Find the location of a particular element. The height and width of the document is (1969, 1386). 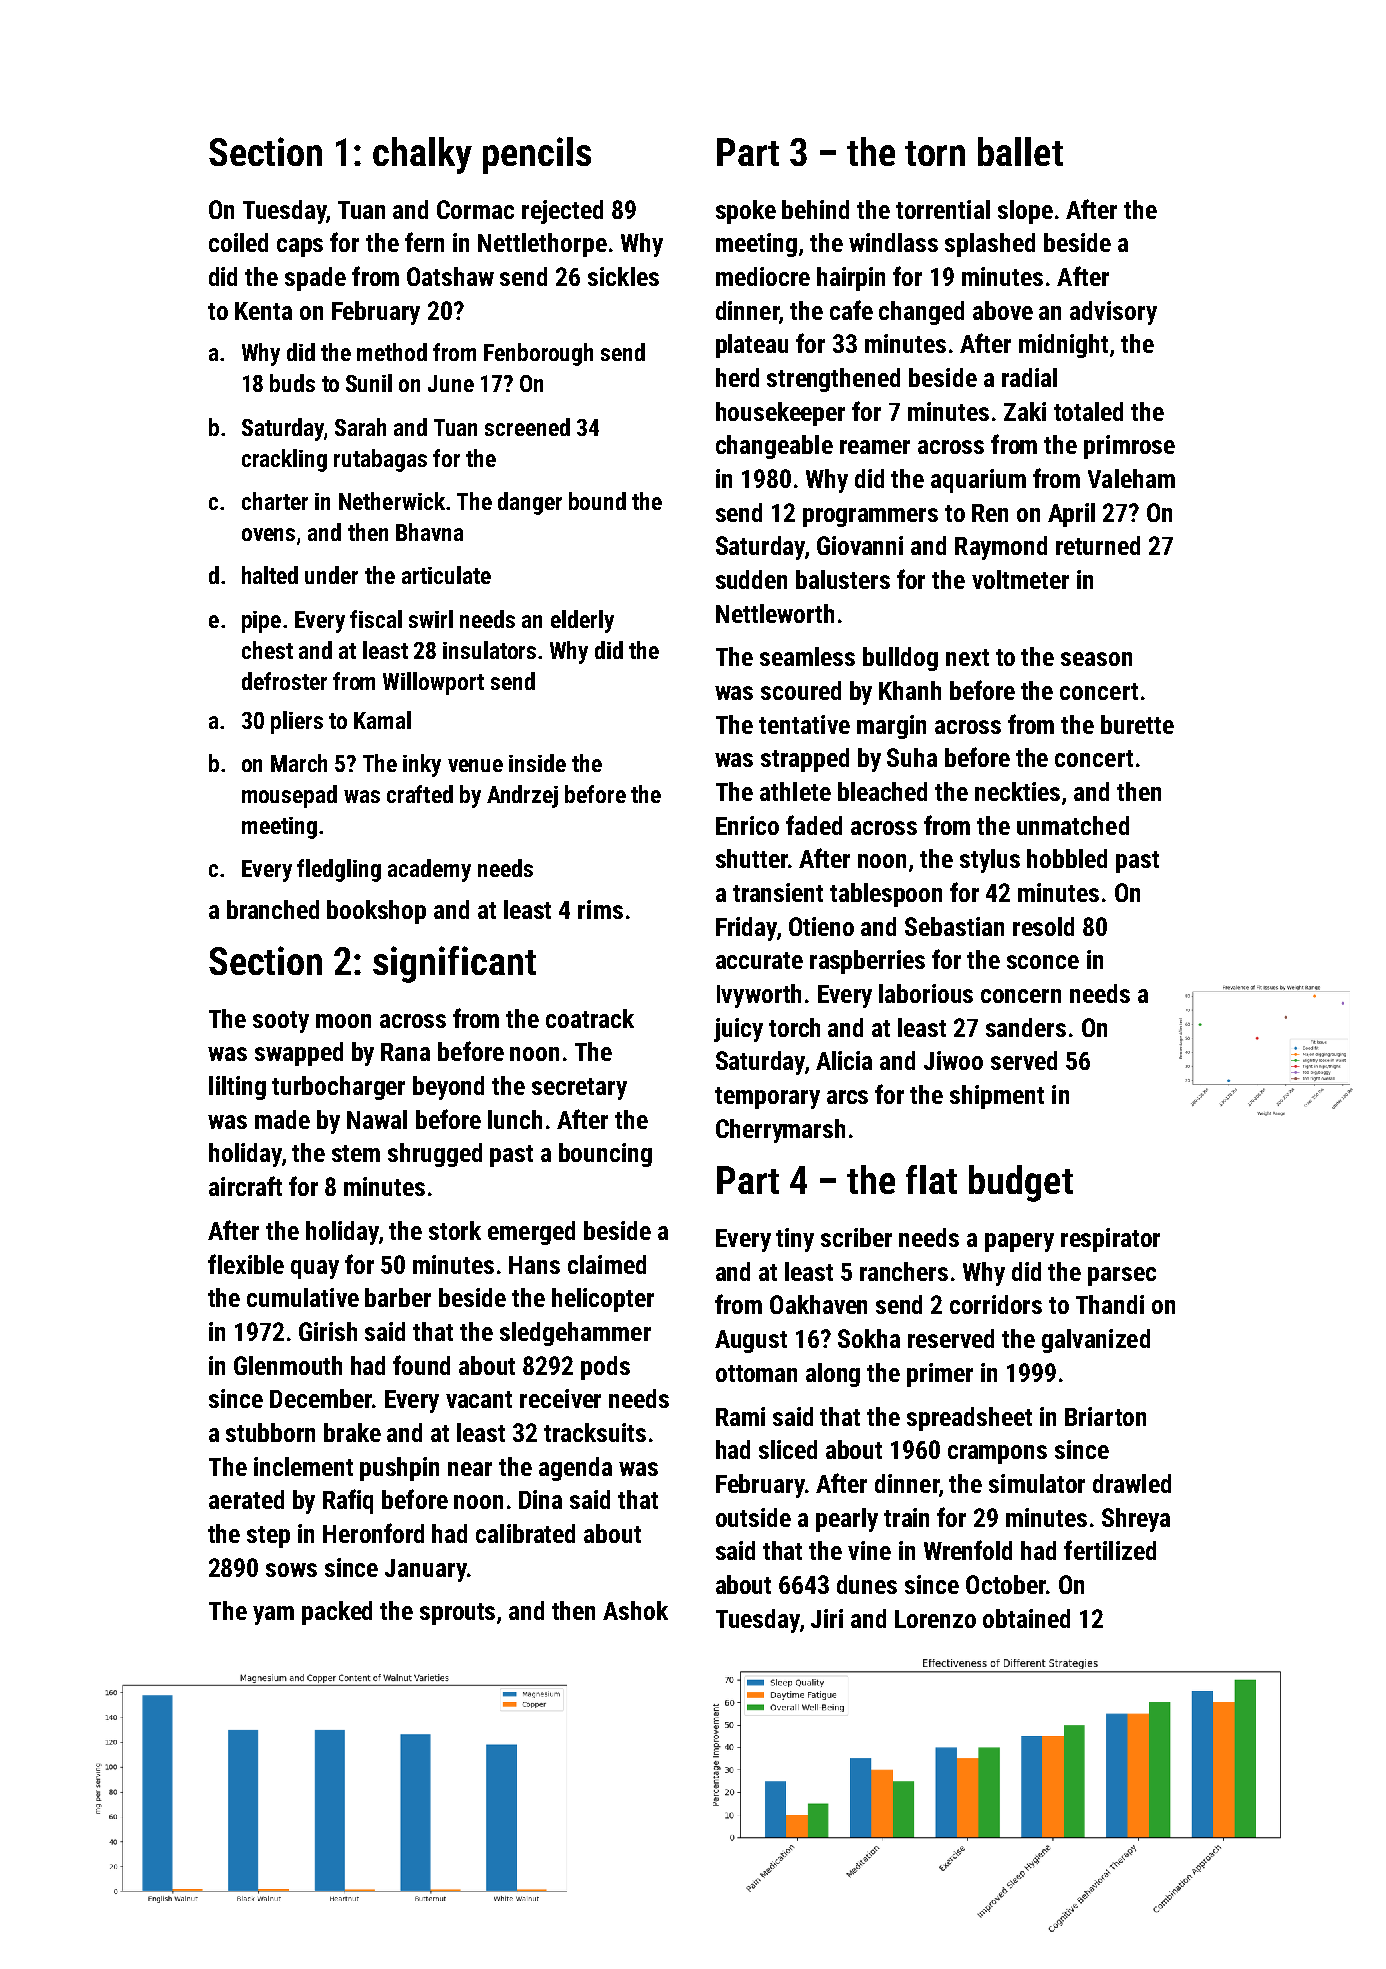

accurate is located at coordinates (759, 960).
